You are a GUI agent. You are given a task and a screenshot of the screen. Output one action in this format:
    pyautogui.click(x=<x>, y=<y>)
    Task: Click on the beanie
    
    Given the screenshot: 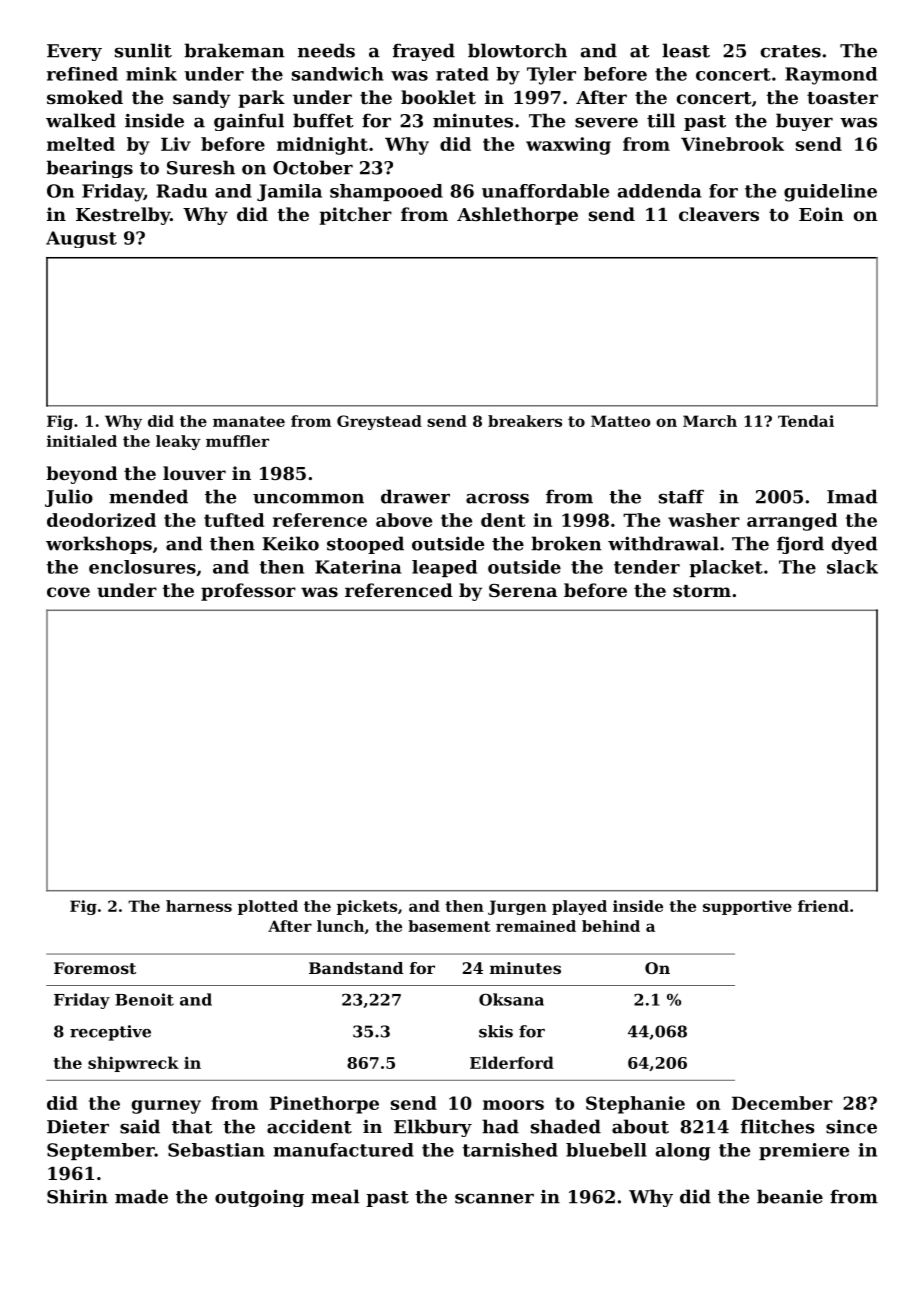 What is the action you would take?
    pyautogui.click(x=790, y=1196)
